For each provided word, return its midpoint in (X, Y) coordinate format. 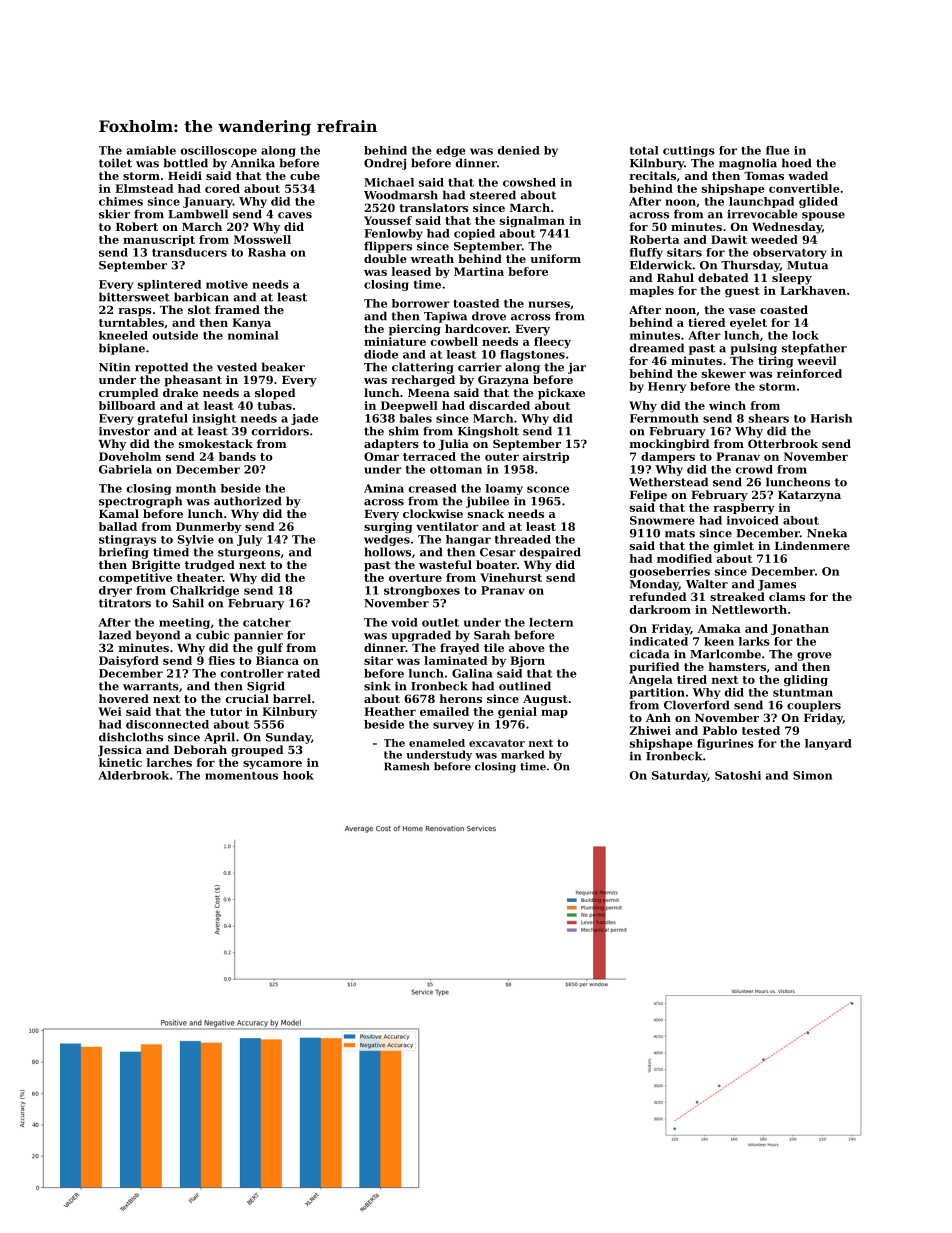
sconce (548, 489)
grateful (163, 419)
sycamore (272, 765)
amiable (151, 150)
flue (778, 150)
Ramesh (407, 766)
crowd (754, 469)
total (644, 150)
